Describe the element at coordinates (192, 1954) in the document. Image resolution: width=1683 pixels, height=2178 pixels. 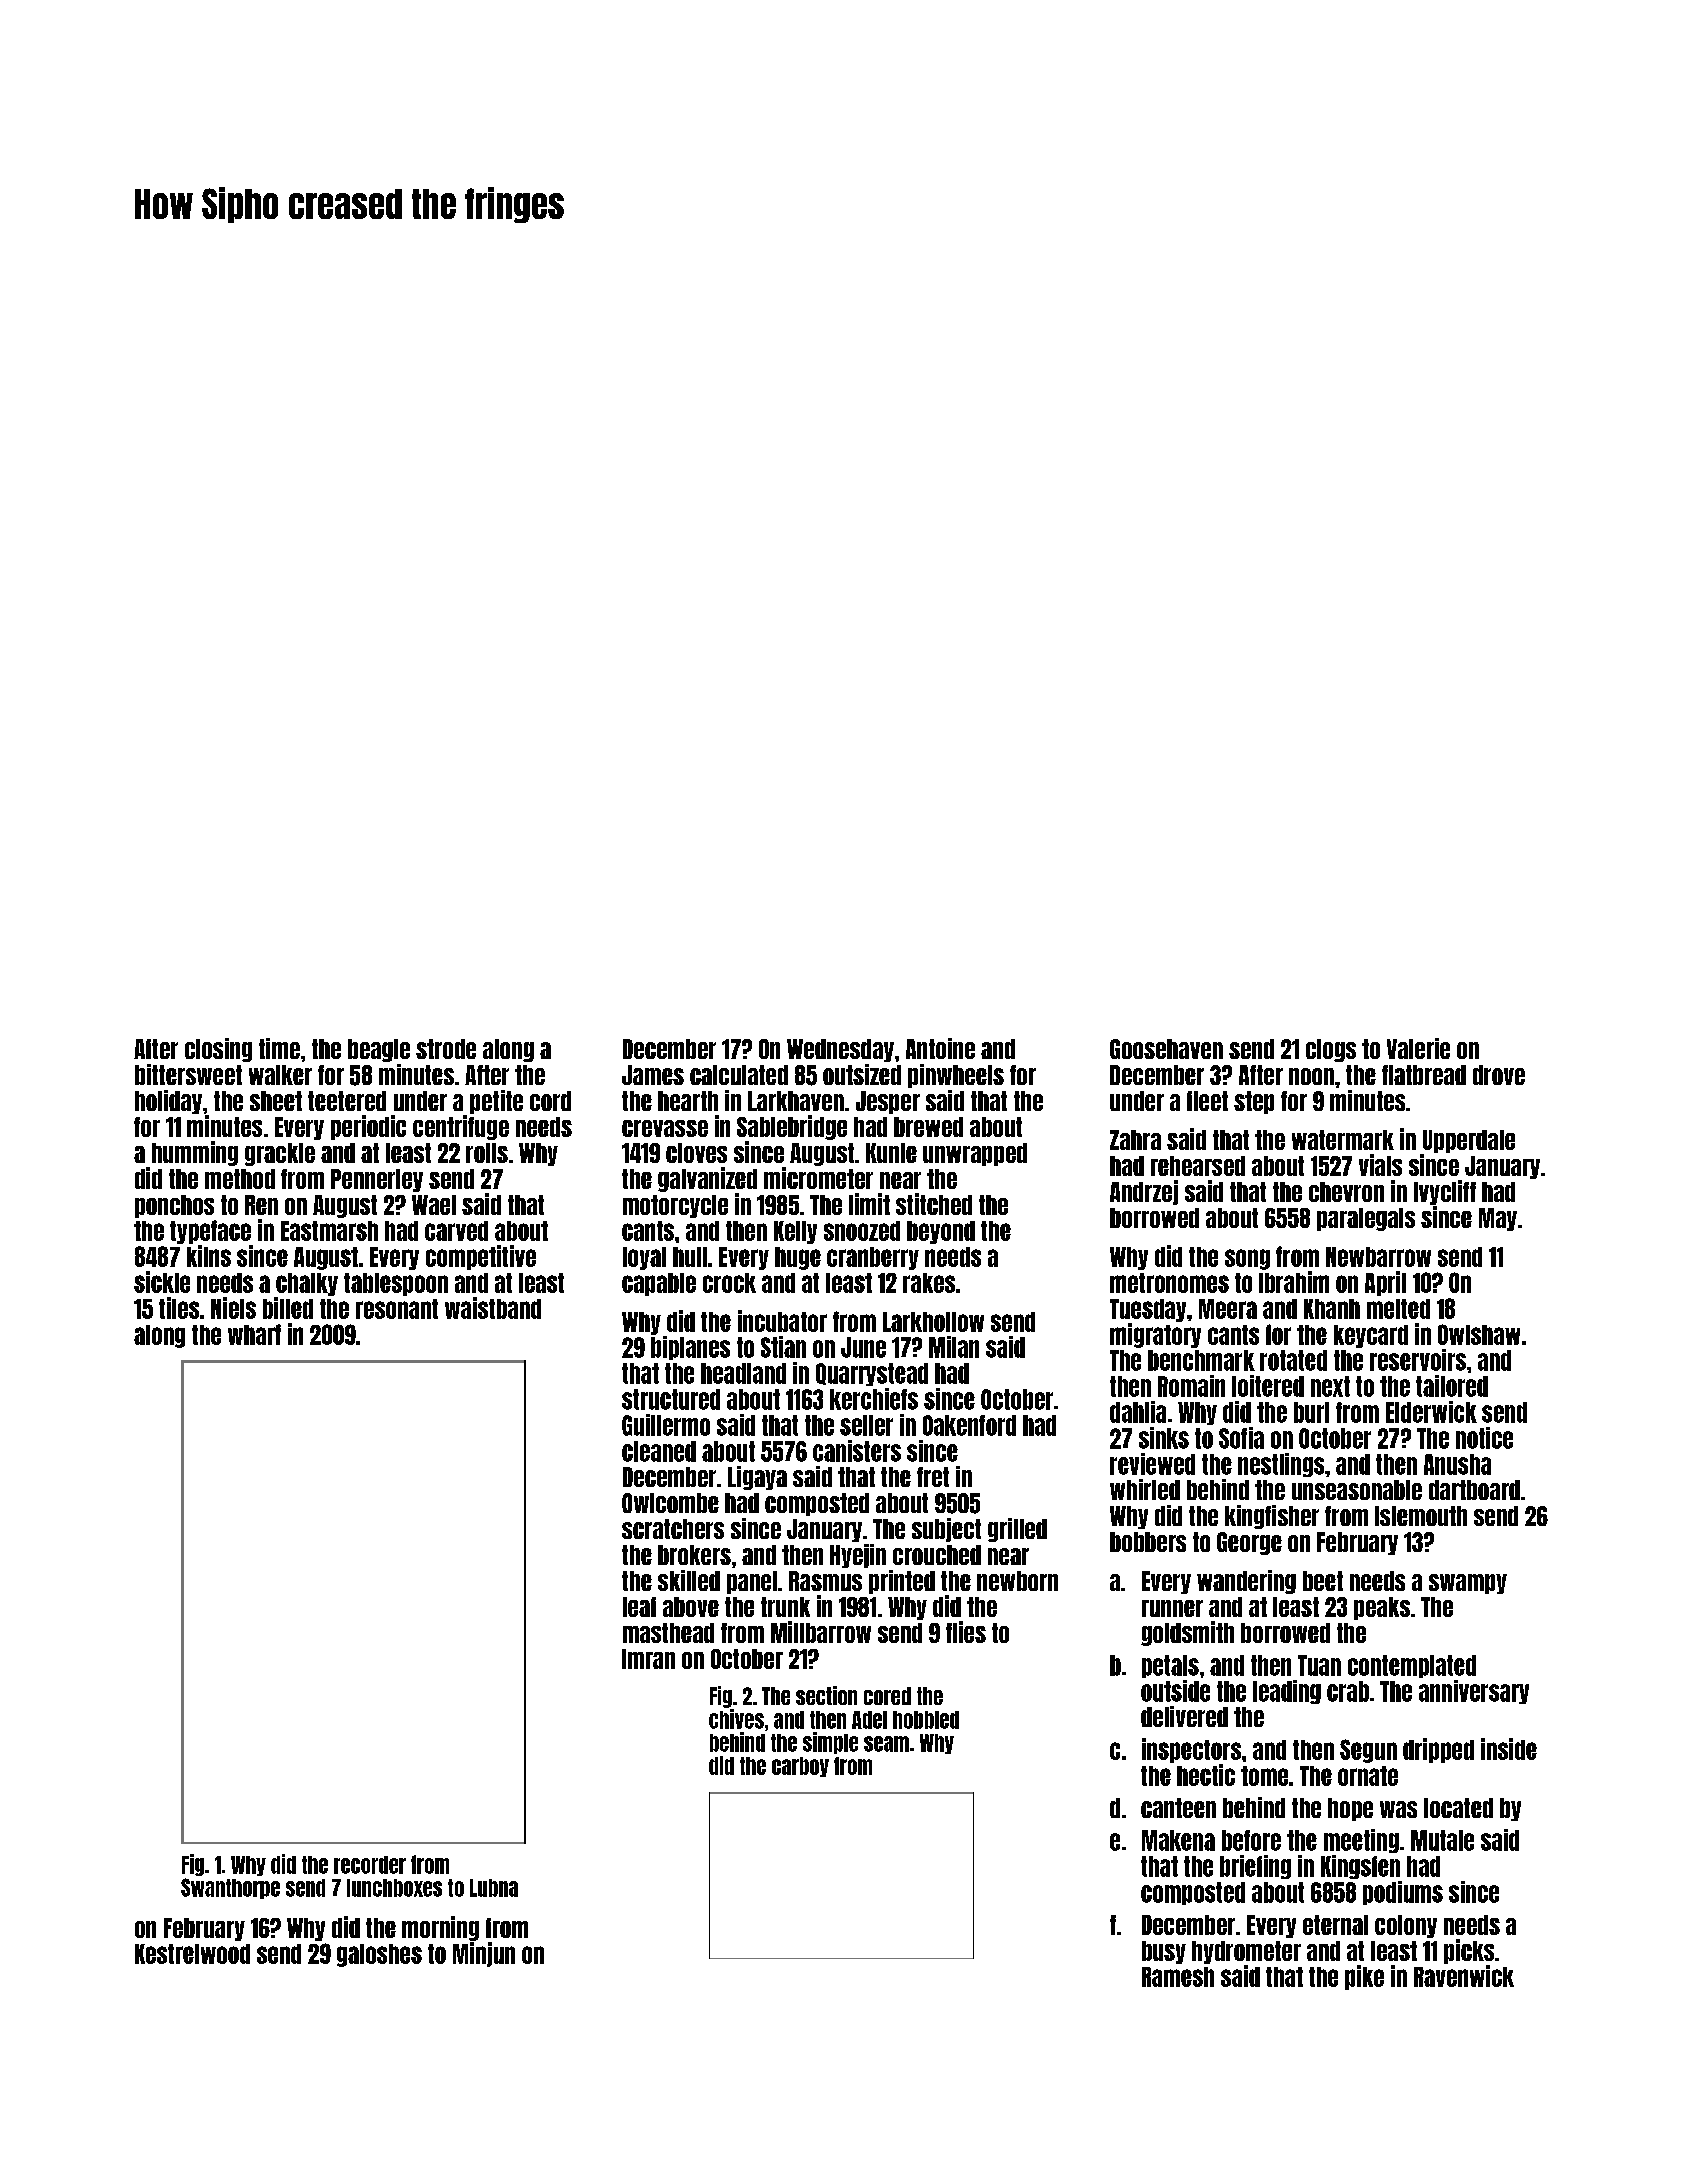
I see `Kestrelwood` at that location.
